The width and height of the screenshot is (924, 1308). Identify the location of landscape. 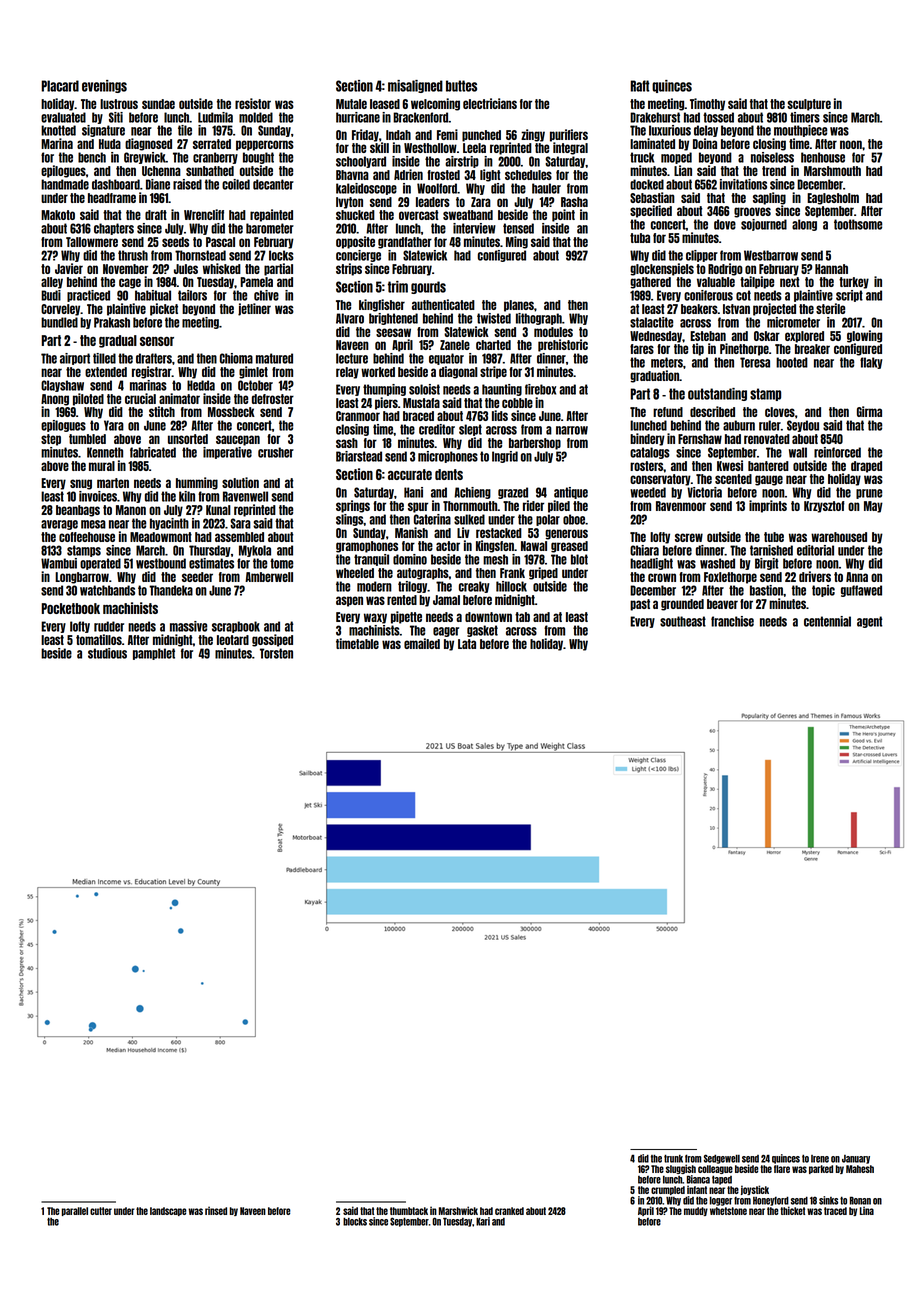
(168, 1211).
